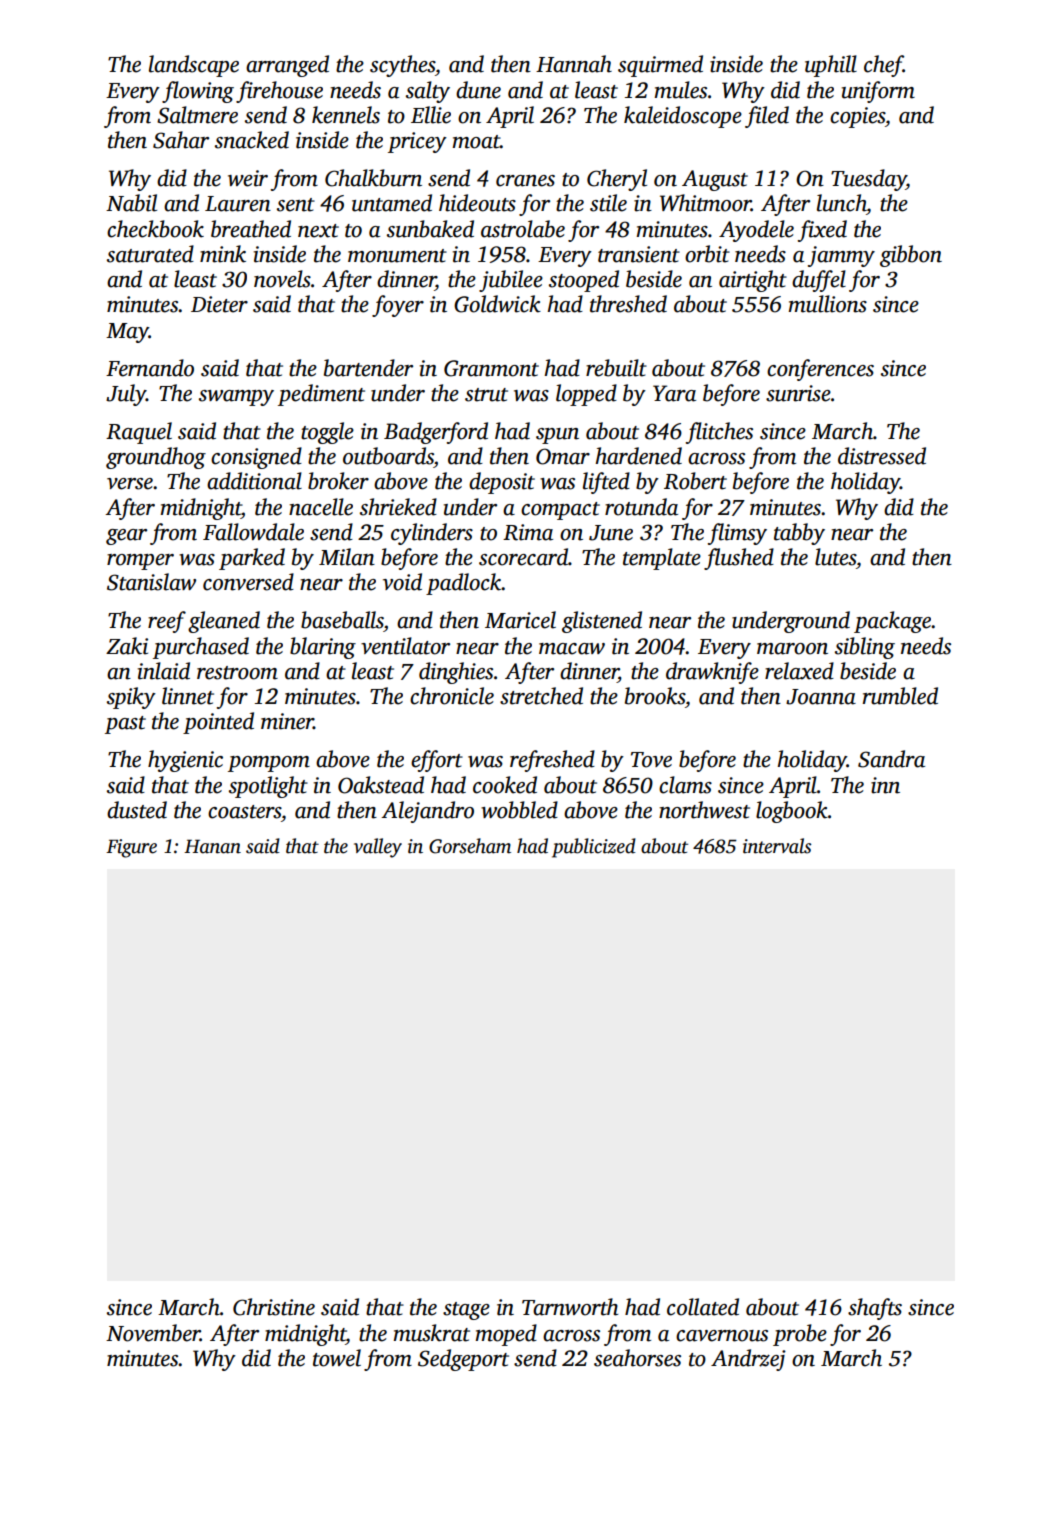 This screenshot has width=1062, height=1537. I want to click on landscape, so click(194, 66).
